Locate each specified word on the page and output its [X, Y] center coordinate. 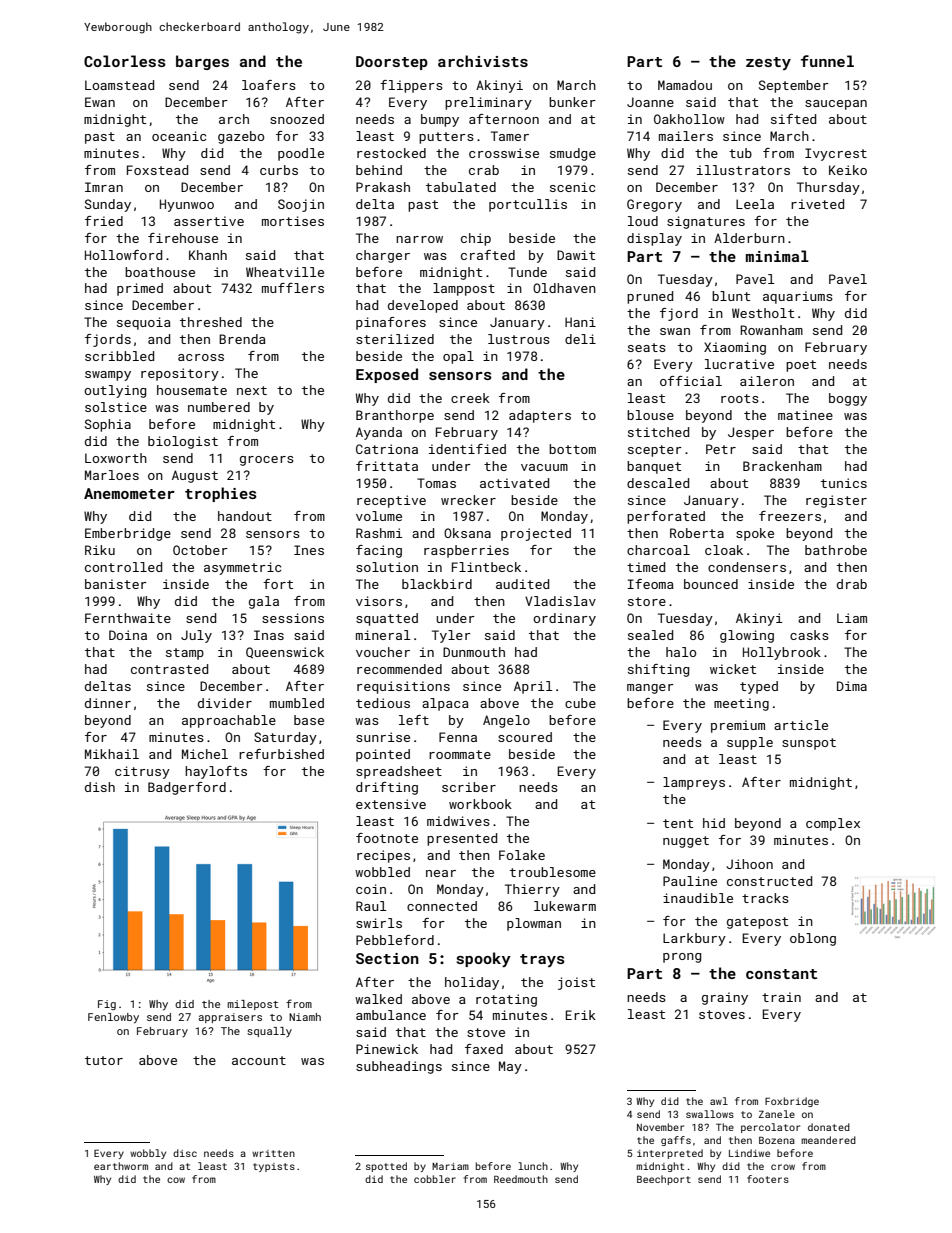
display [654, 239]
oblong [813, 939]
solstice [116, 407]
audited [522, 584]
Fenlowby [113, 1018]
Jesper [751, 433]
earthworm [121, 1166]
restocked [391, 153]
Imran [104, 187]
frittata [387, 466]
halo [681, 652]
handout [245, 516]
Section [387, 958]
